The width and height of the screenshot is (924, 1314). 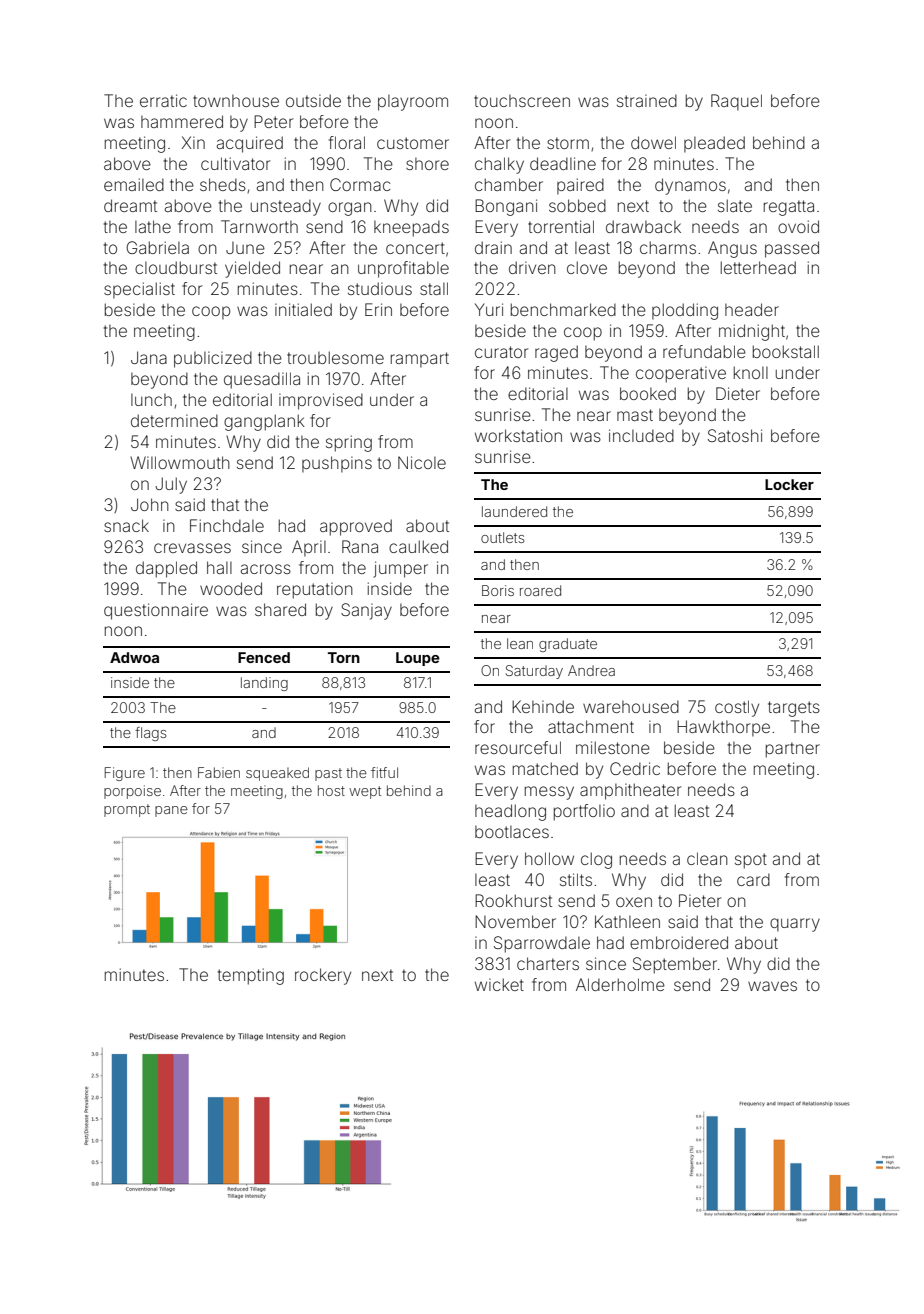 I want to click on playroom, so click(x=413, y=103).
